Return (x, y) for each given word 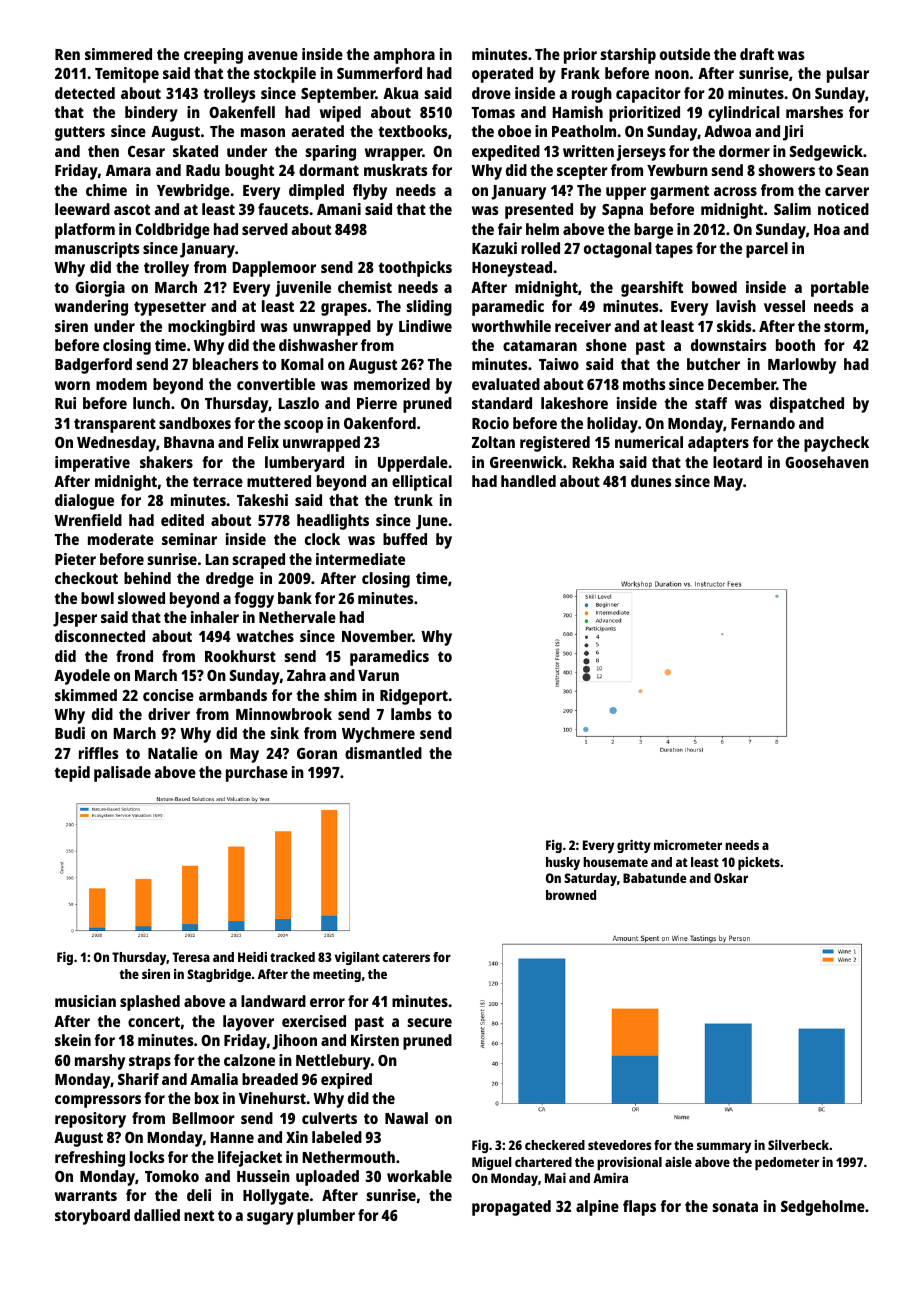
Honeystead (512, 269)
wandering (91, 308)
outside (685, 54)
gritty (634, 846)
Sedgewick (826, 153)
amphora (404, 56)
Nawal (406, 1118)
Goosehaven (827, 462)
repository (90, 1120)
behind (147, 578)
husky (563, 863)
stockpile (285, 75)
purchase (257, 774)
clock (322, 539)
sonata (735, 1206)
